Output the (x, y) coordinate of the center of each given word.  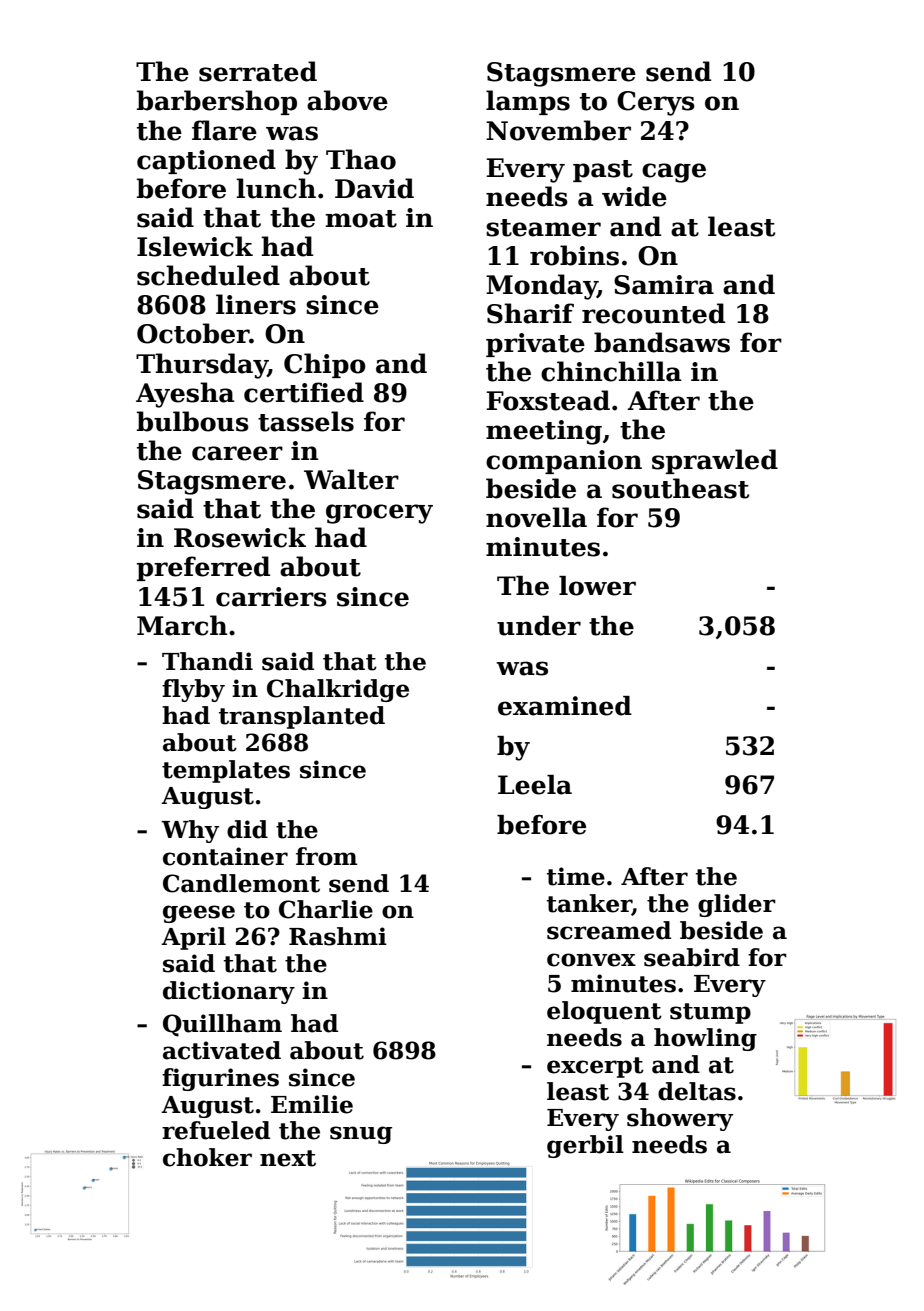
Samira (664, 285)
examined (565, 706)
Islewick (195, 246)
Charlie (326, 909)
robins (574, 255)
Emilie (312, 1104)
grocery (379, 514)
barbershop (217, 102)
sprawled (715, 461)
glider (737, 905)
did (247, 829)
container (225, 856)
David (374, 188)
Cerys (656, 103)
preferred (203, 568)
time (576, 876)
